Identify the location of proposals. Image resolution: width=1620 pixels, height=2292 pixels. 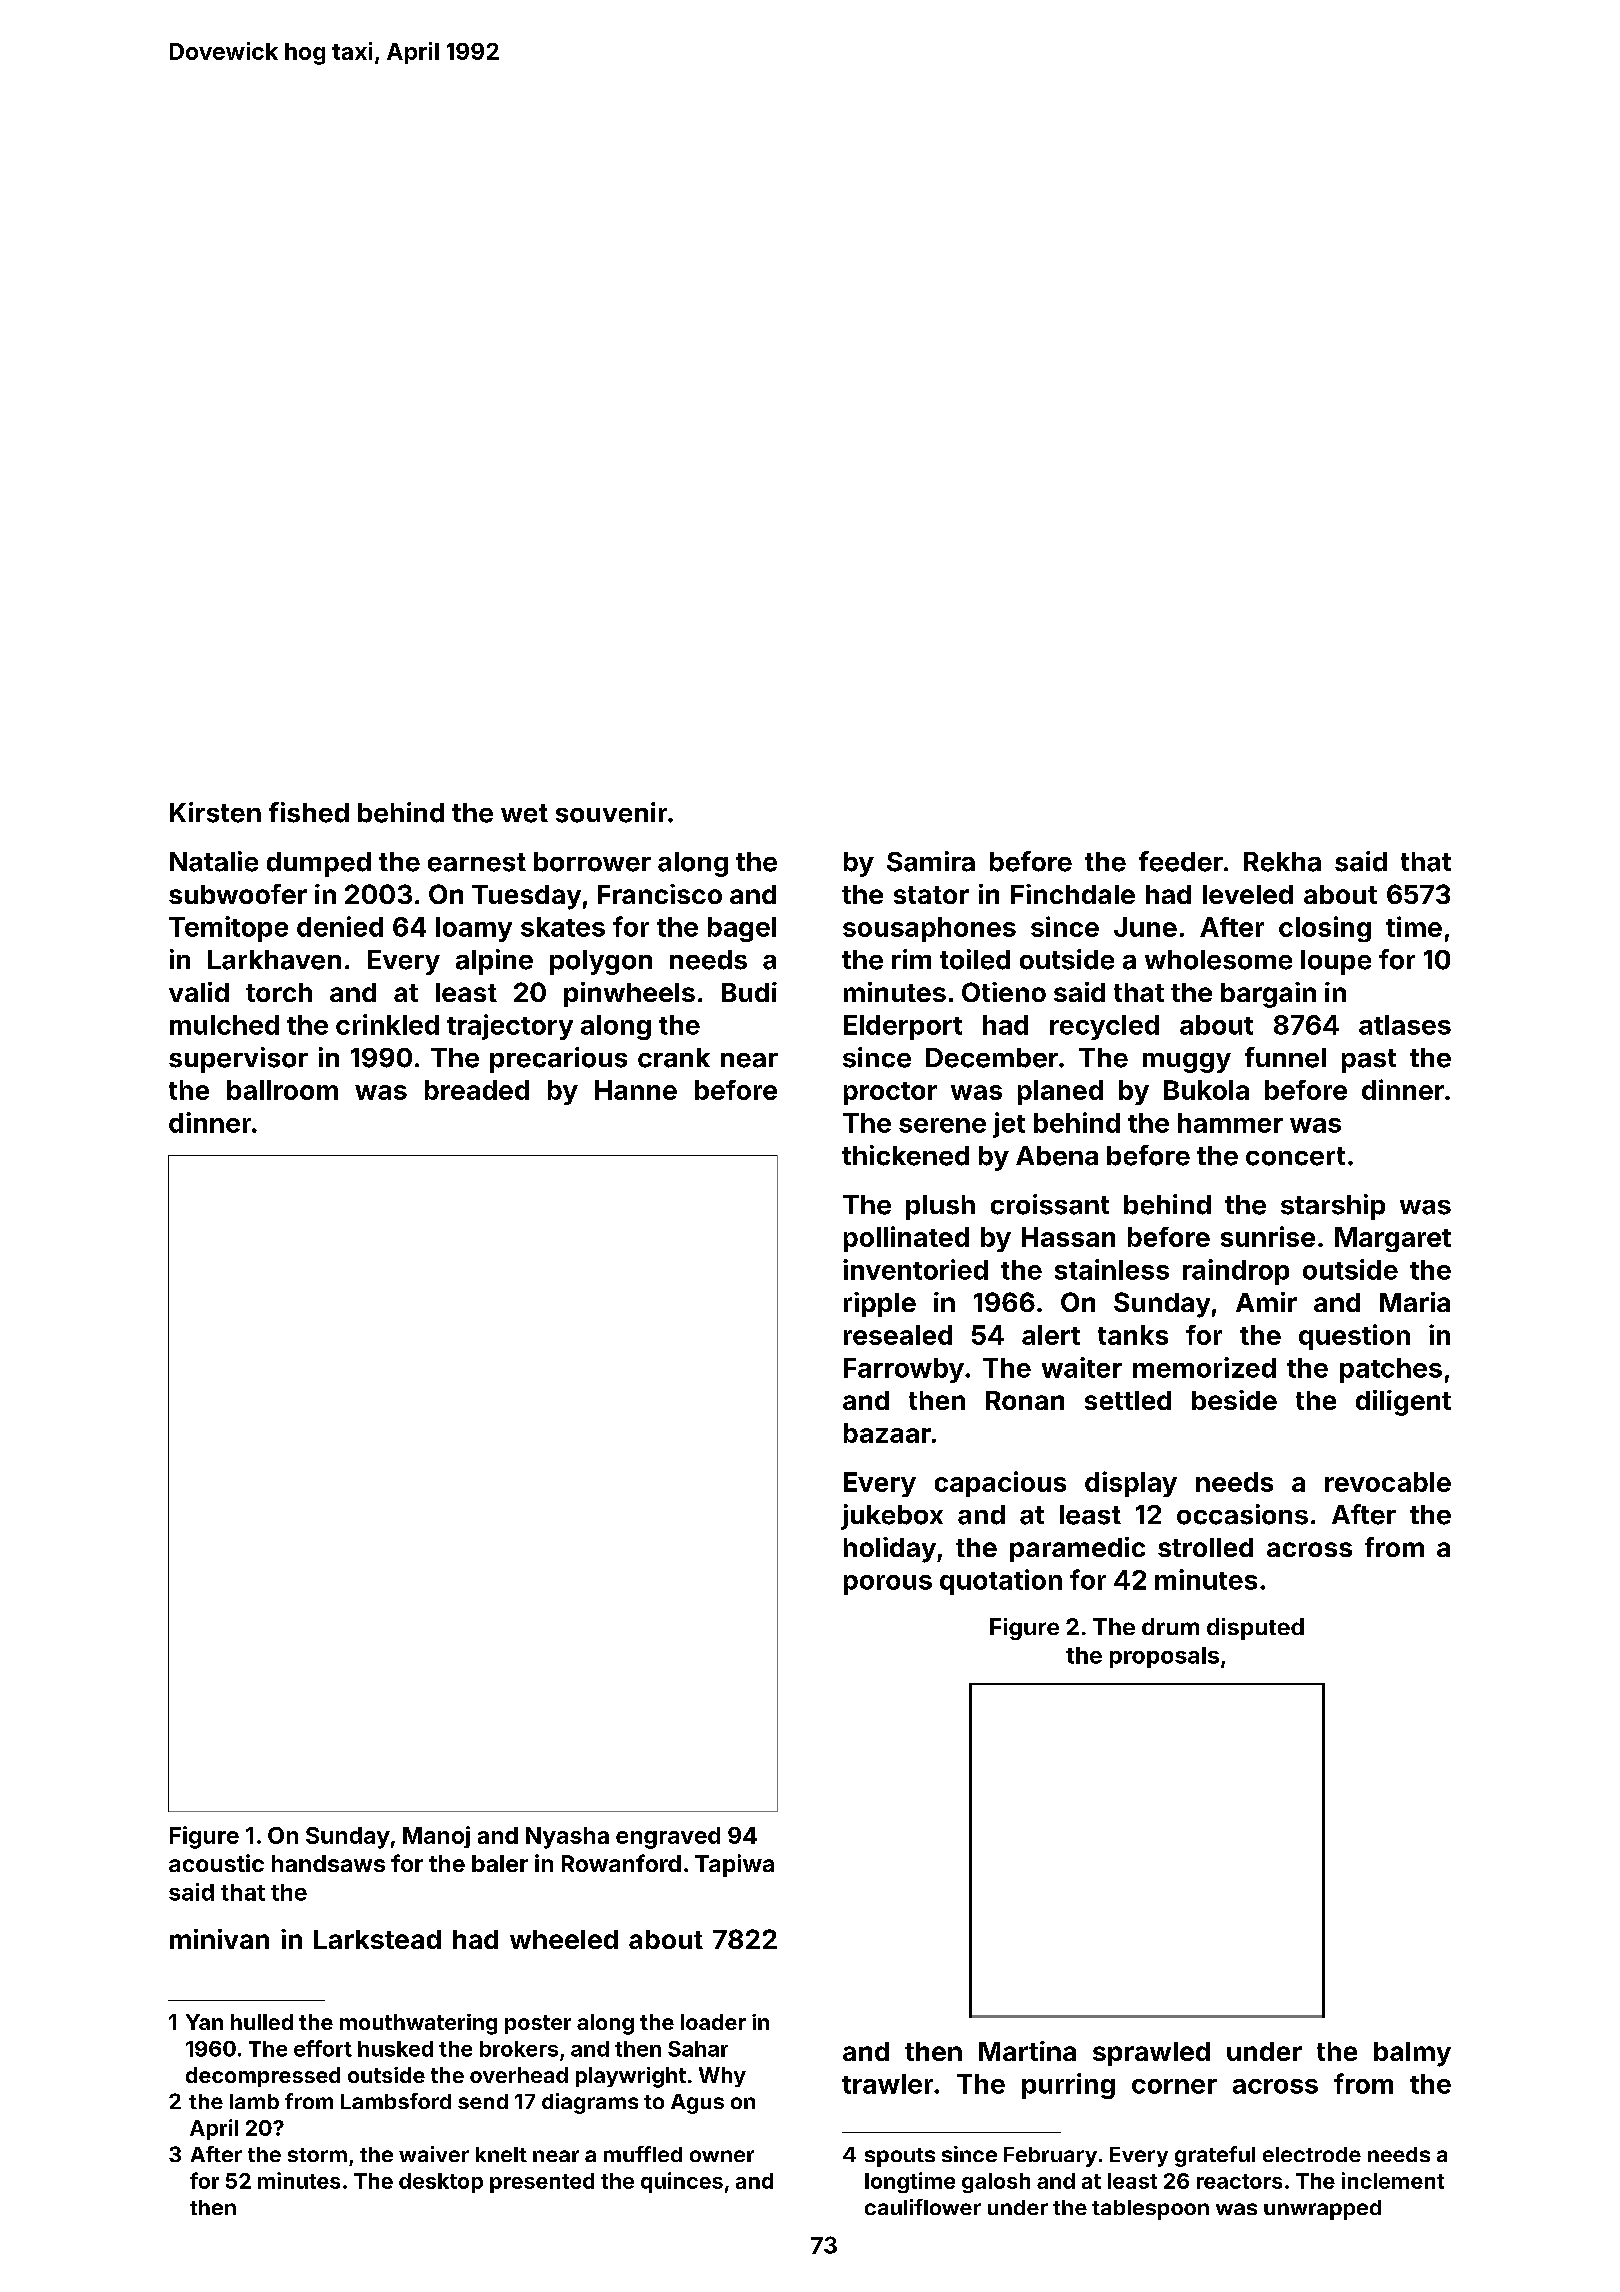
(1164, 1657).
